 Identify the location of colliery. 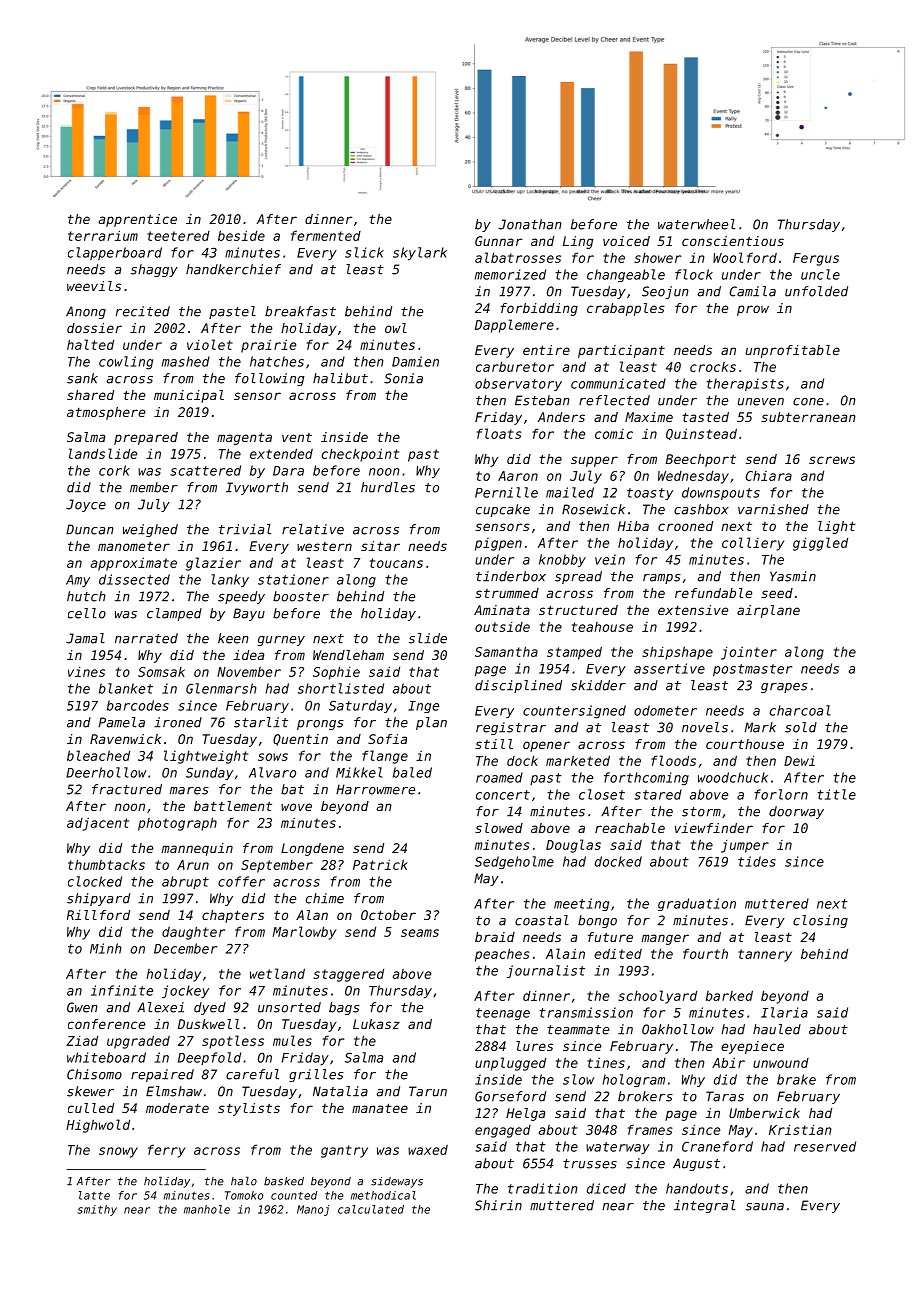
(753, 544).
